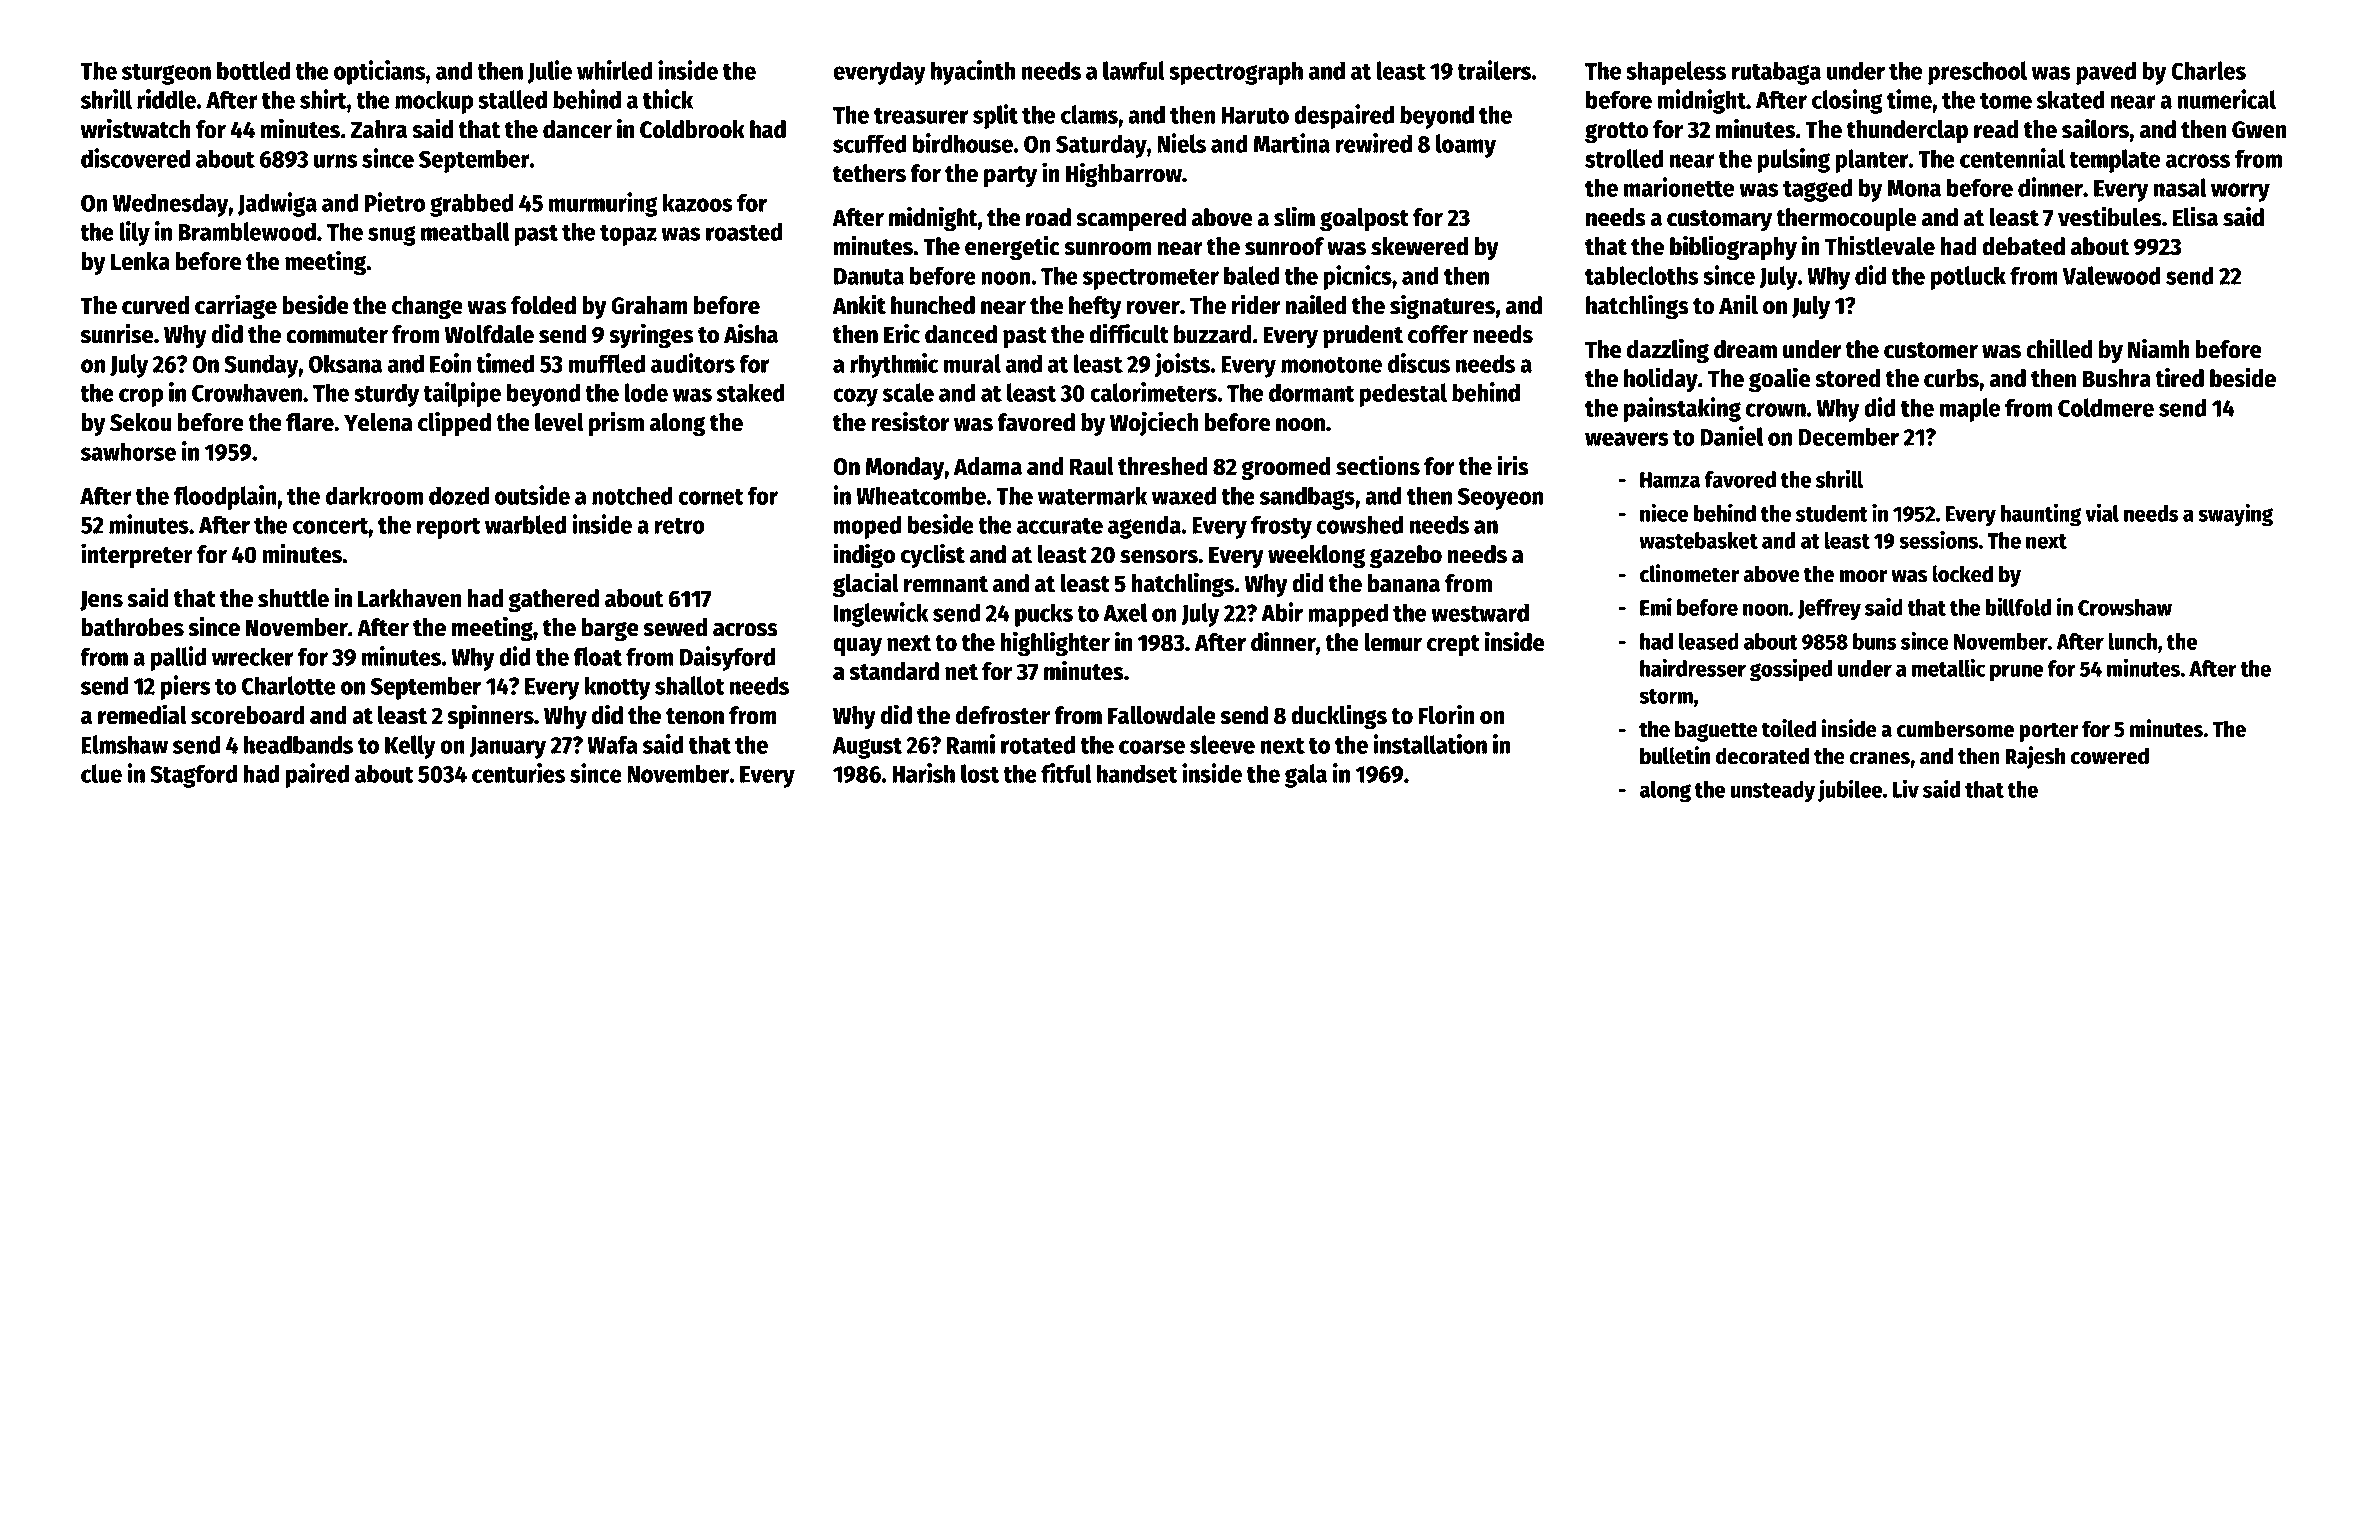 The width and height of the document is (2380, 1540). What do you see at coordinates (2106, 407) in the document?
I see `Coldmere` at bounding box center [2106, 407].
